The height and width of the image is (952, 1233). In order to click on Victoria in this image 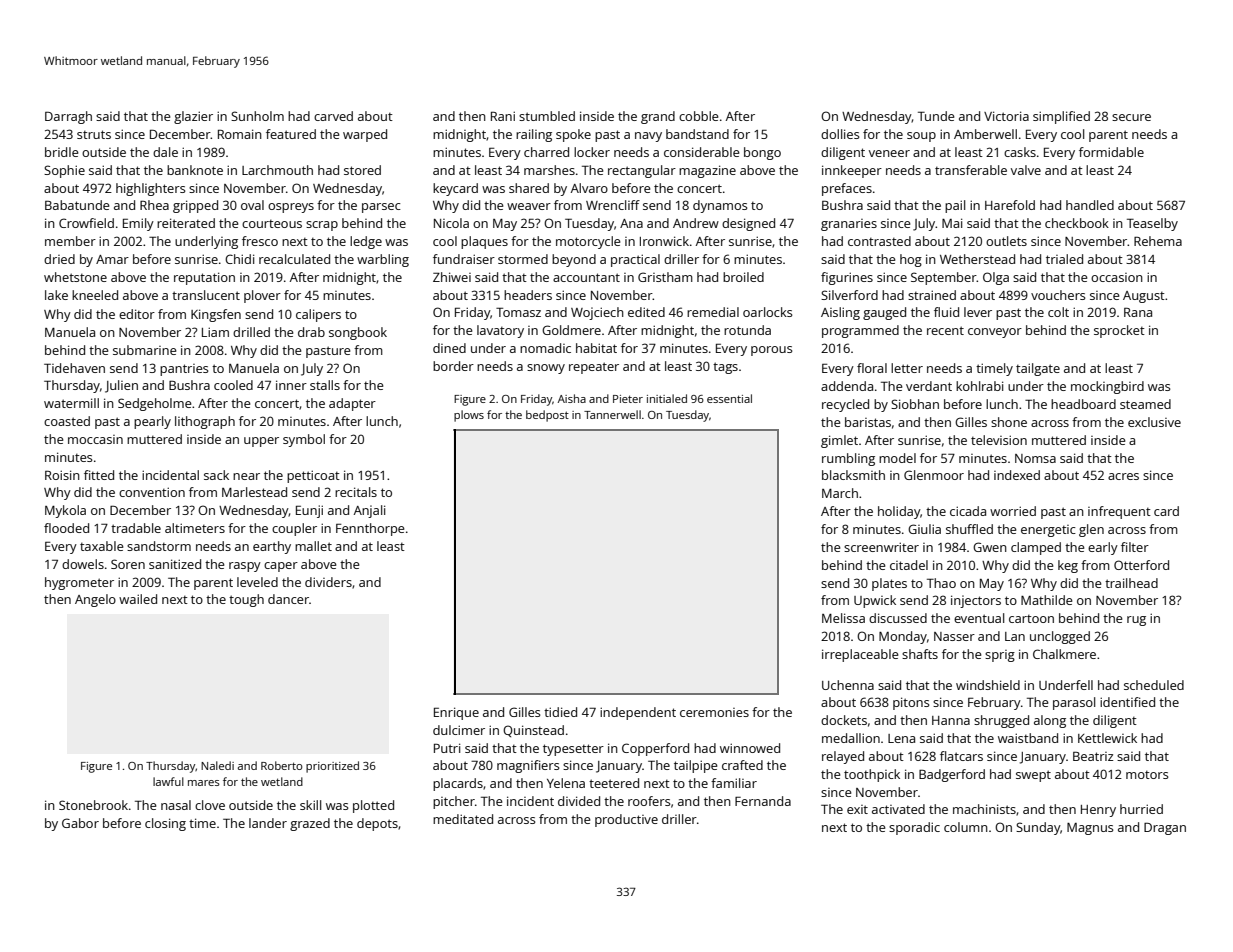, I will do `click(1006, 116)`.
